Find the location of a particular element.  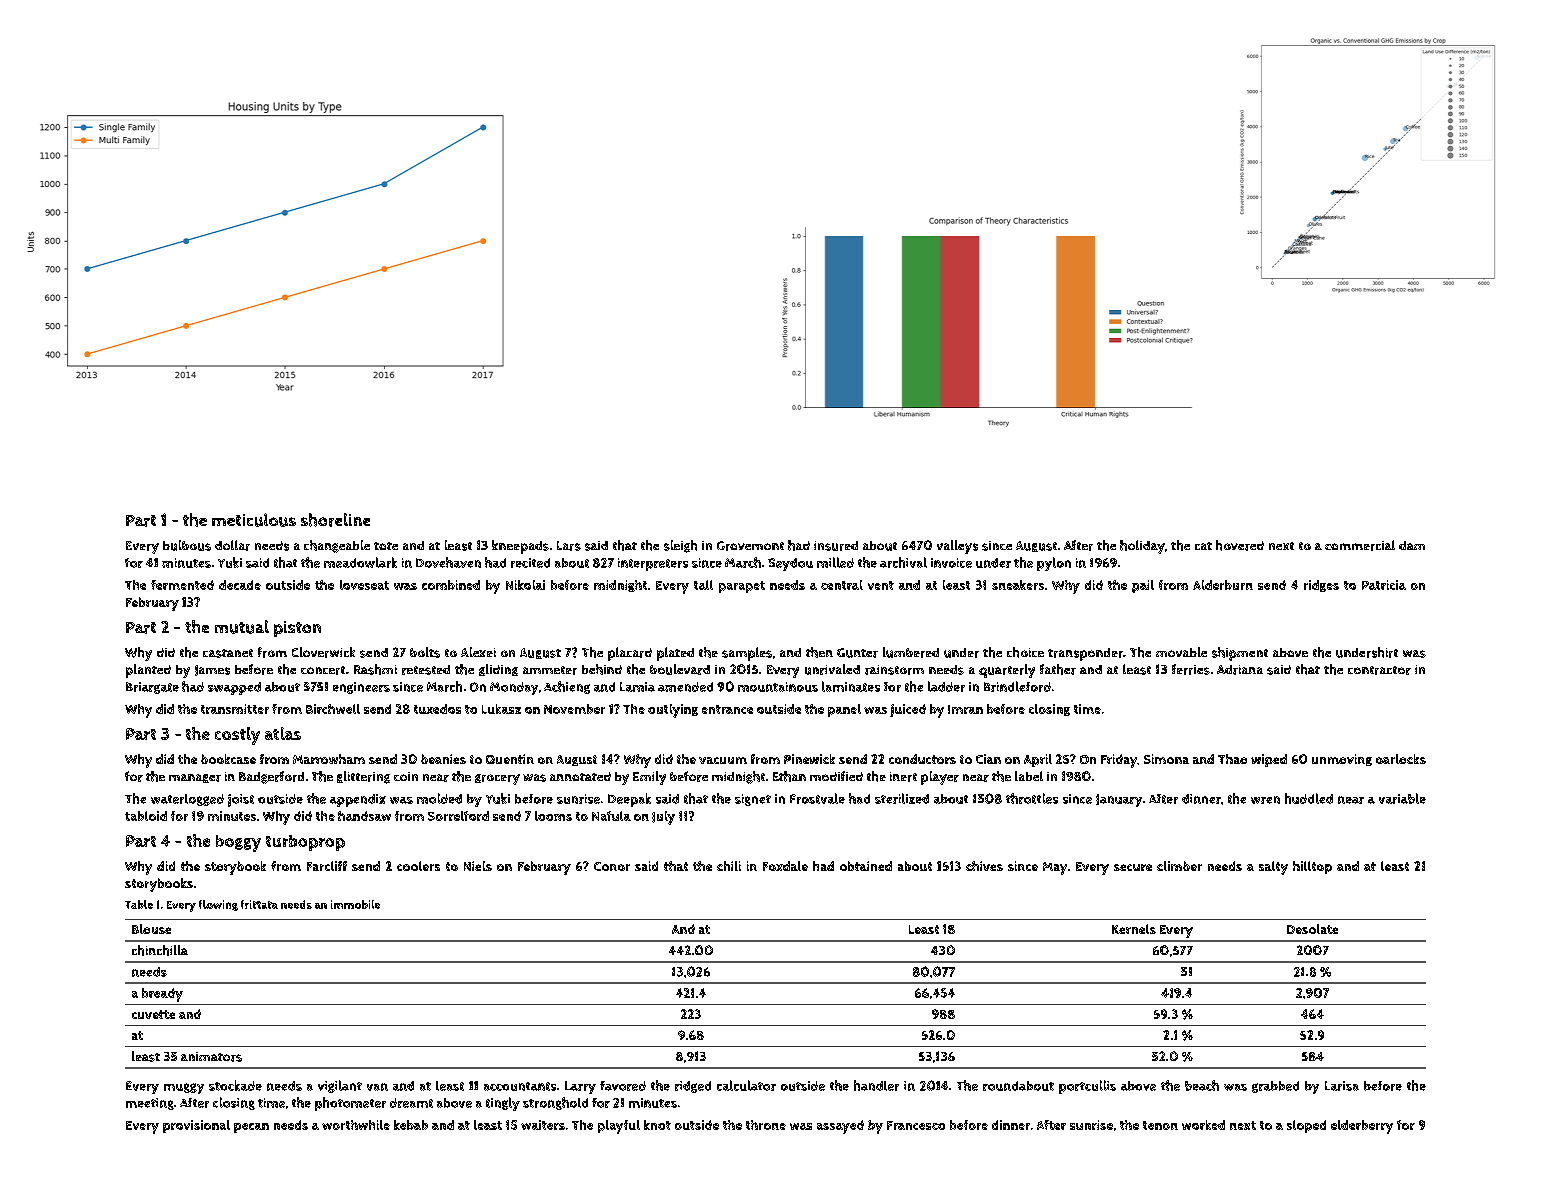

tabloid is located at coordinates (146, 816).
